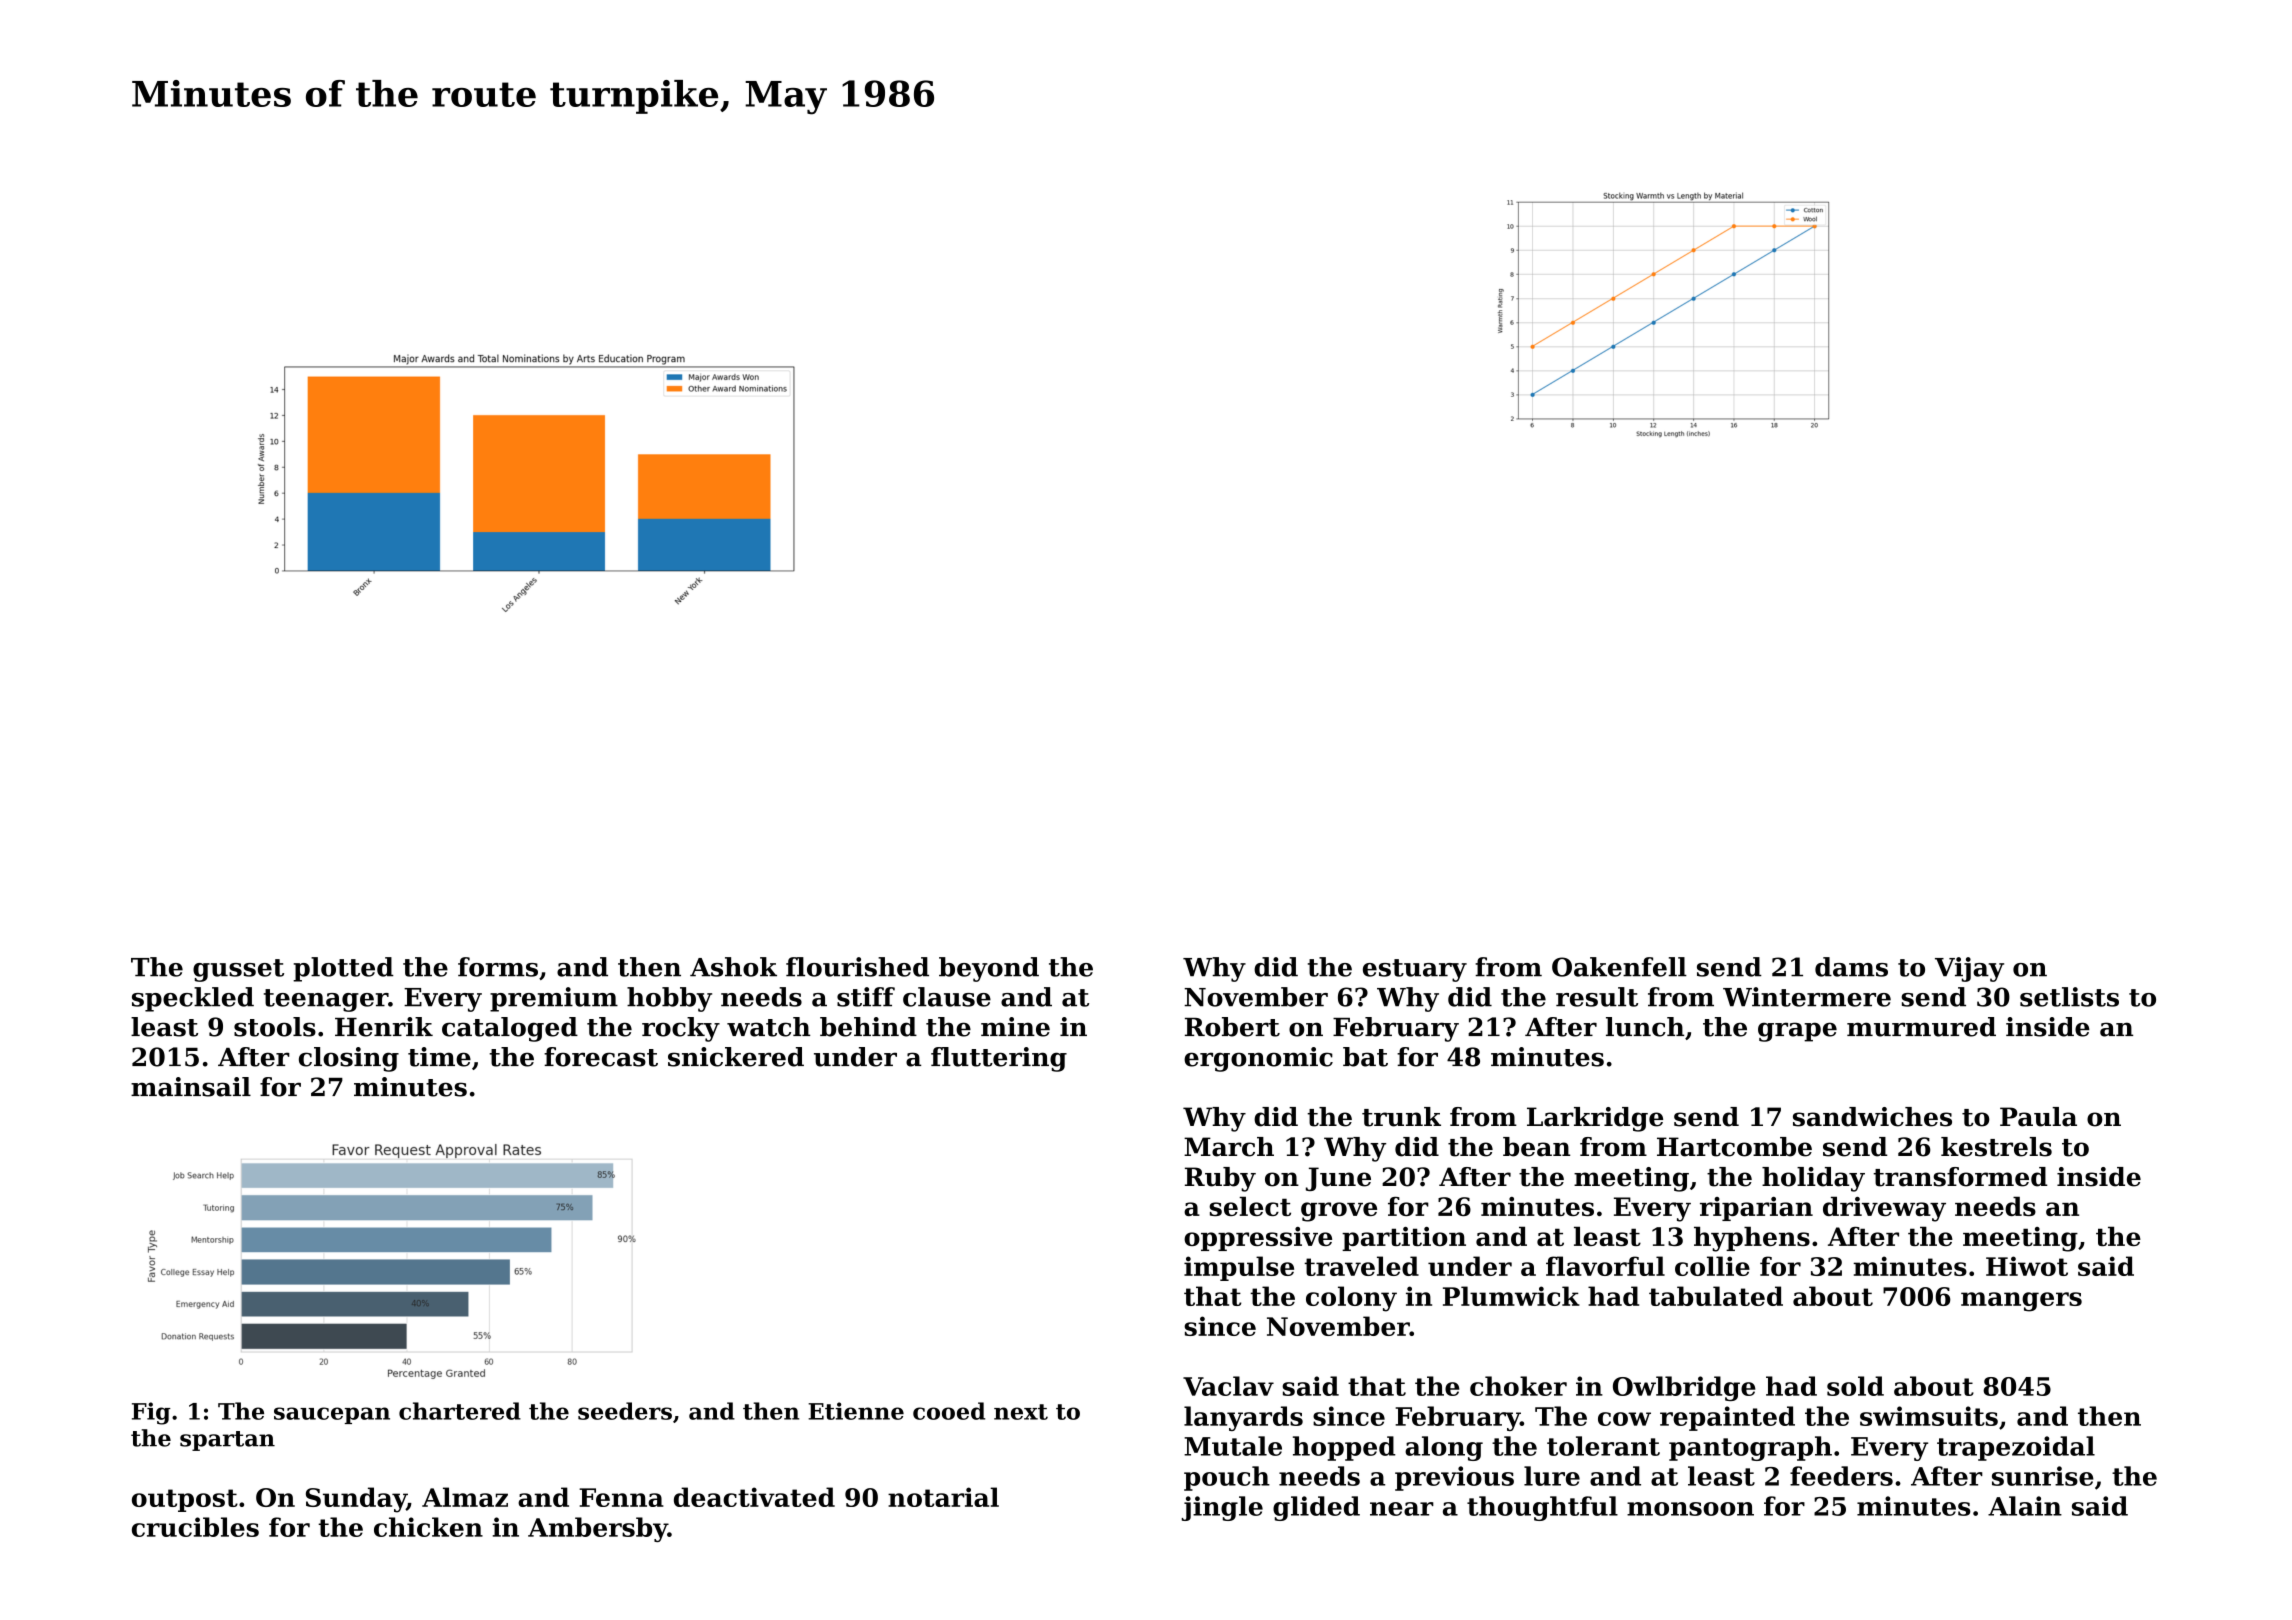  I want to click on forecast, so click(601, 1057).
